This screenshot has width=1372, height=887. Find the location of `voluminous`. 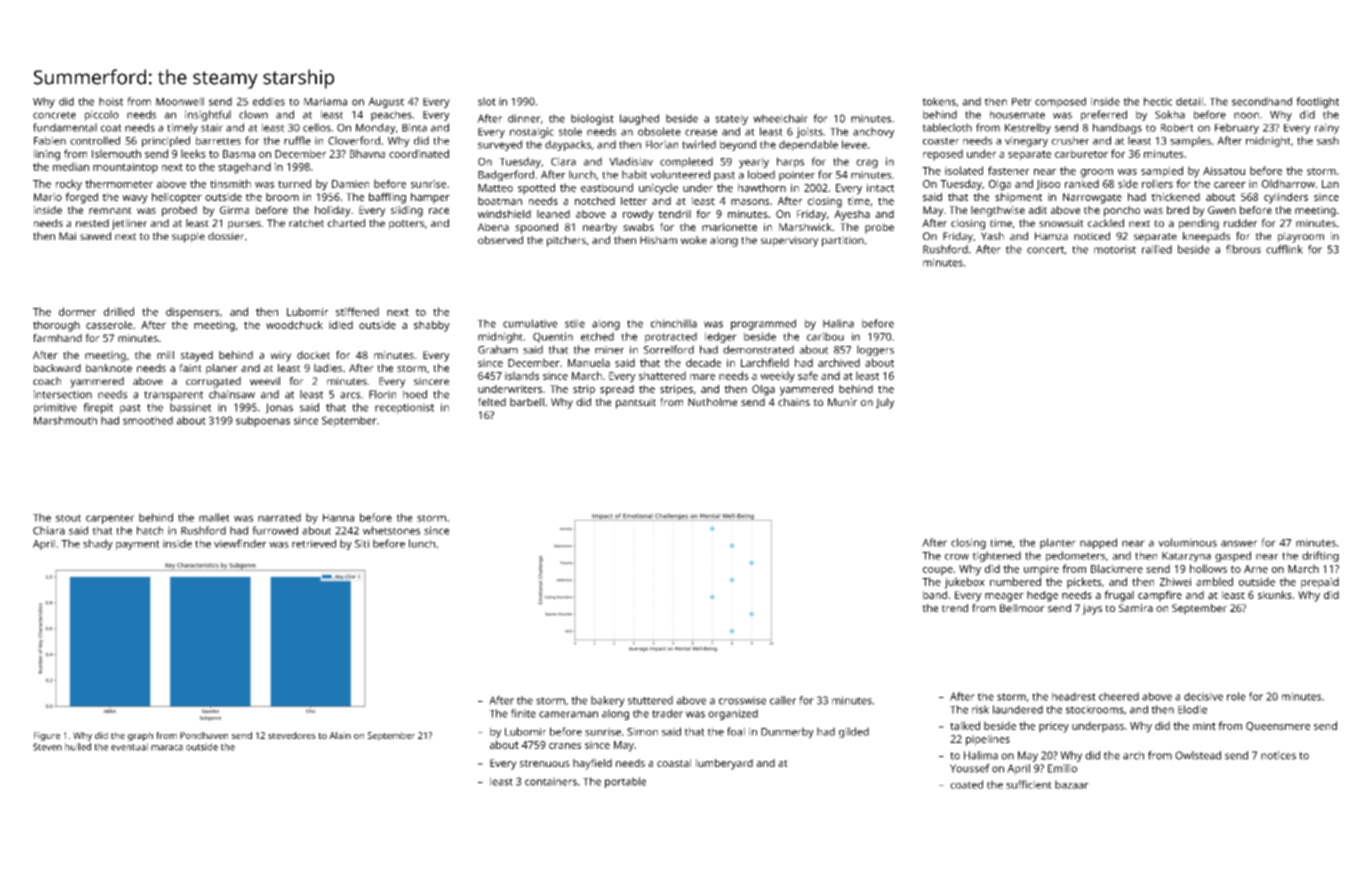

voluminous is located at coordinates (1187, 542).
